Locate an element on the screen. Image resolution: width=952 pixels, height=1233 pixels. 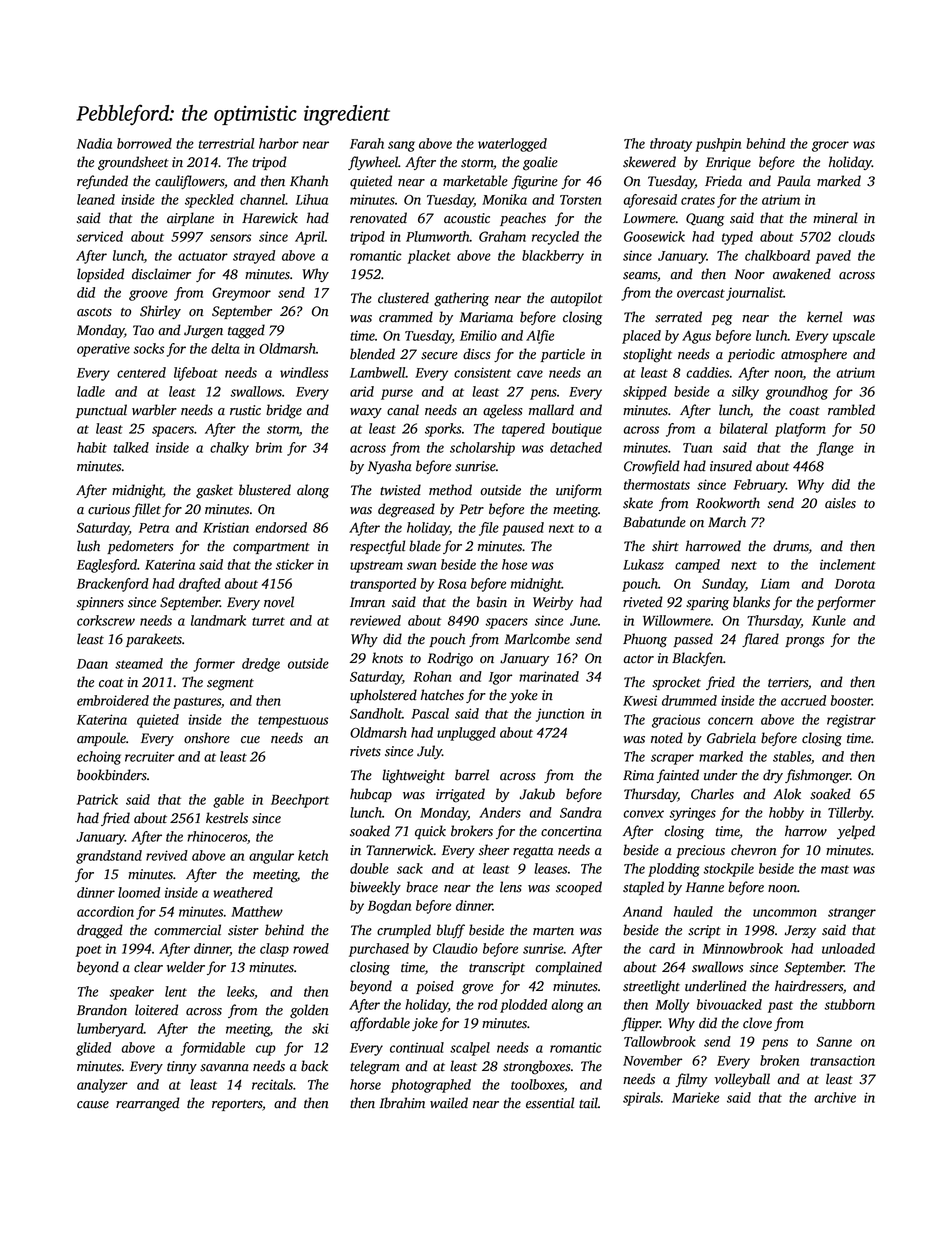
Ibrahim is located at coordinates (402, 1103).
